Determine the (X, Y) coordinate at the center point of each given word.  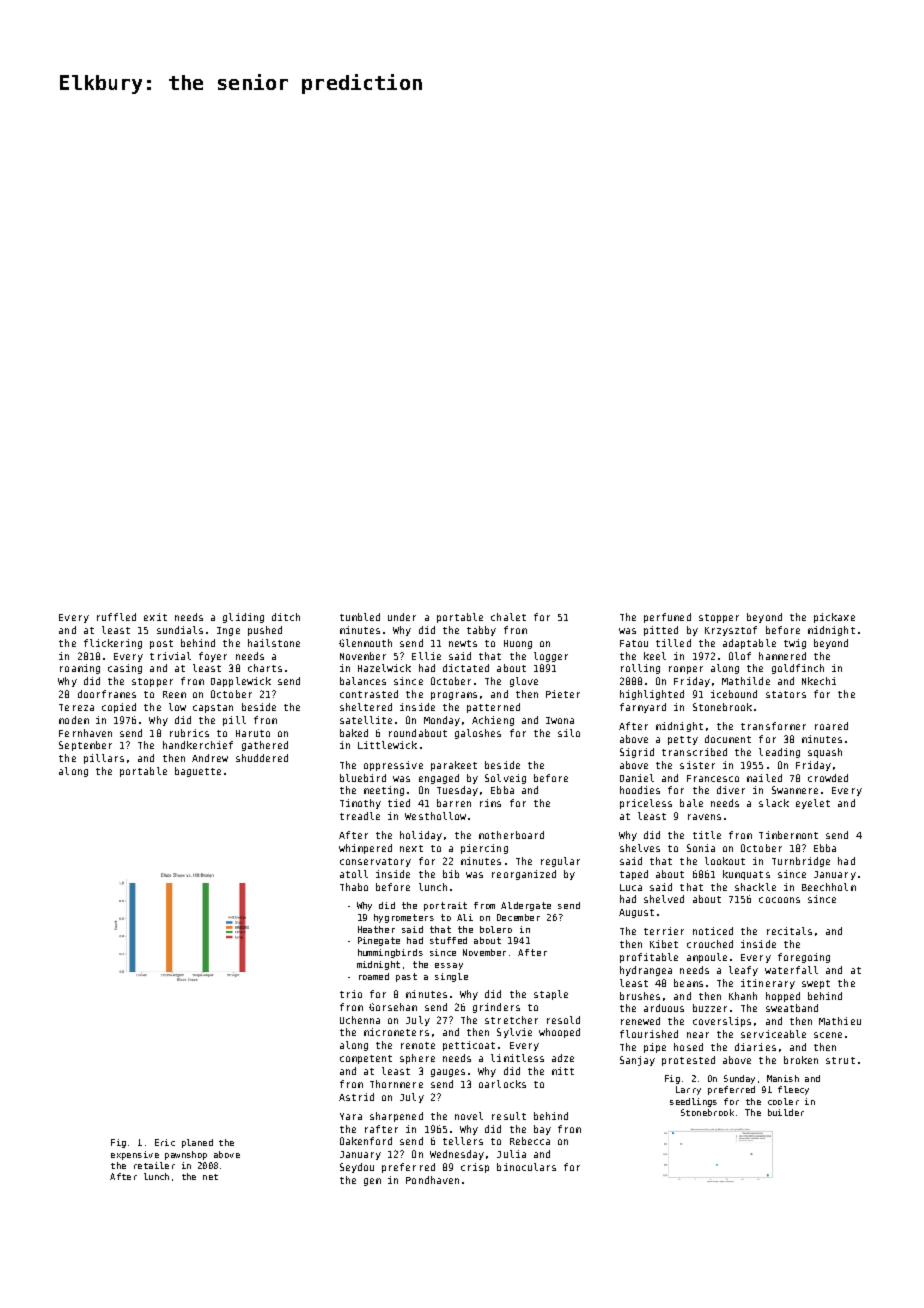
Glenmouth (365, 643)
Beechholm (829, 887)
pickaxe (834, 618)
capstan (213, 708)
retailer (154, 1165)
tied (399, 803)
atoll (354, 874)
